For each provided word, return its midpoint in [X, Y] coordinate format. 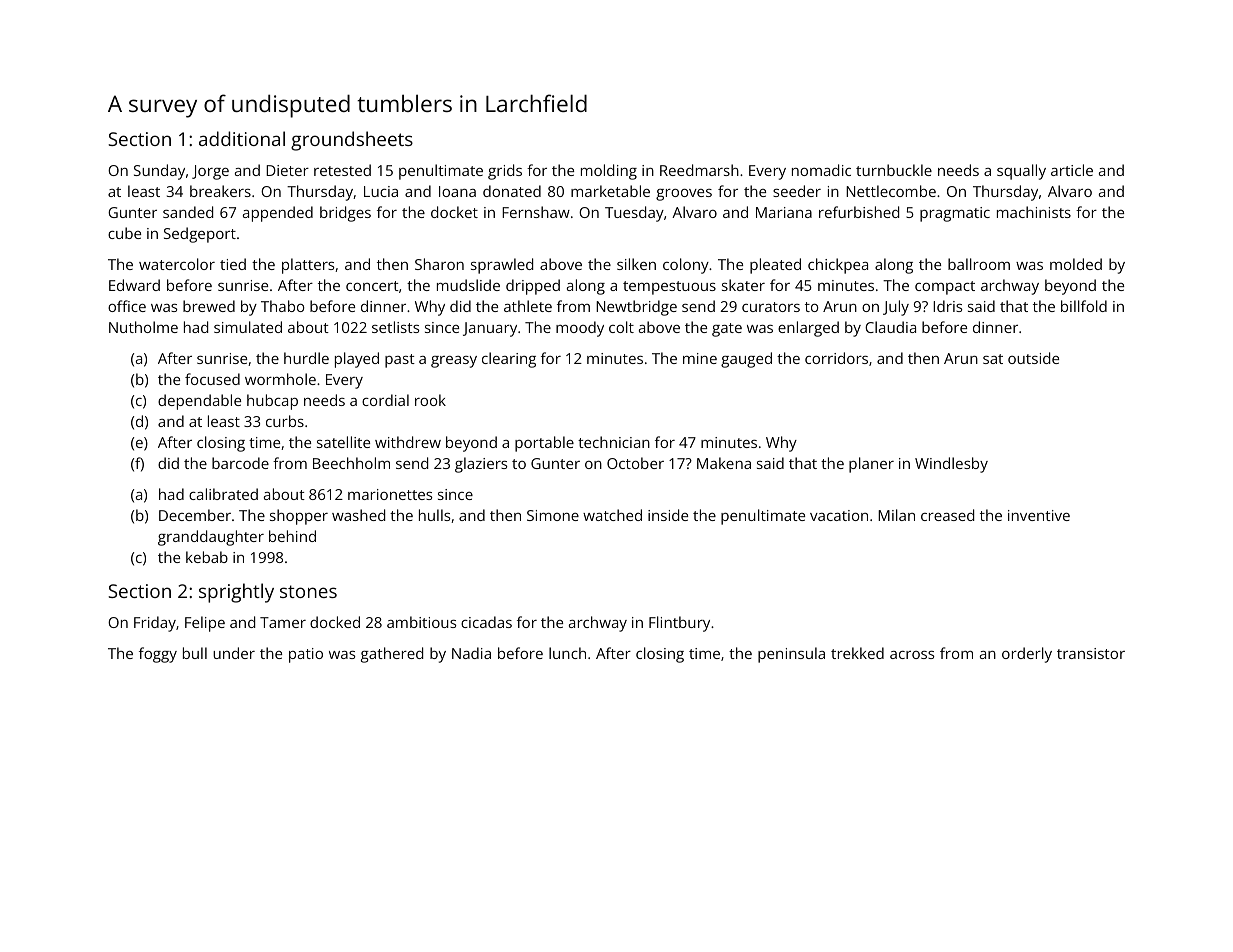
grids [505, 172]
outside [1033, 358]
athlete [528, 306]
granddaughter [211, 538]
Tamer [283, 622]
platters [308, 266]
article [1072, 170]
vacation [839, 515]
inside [668, 515]
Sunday [159, 172]
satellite [343, 442]
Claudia [890, 327]
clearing [509, 360]
